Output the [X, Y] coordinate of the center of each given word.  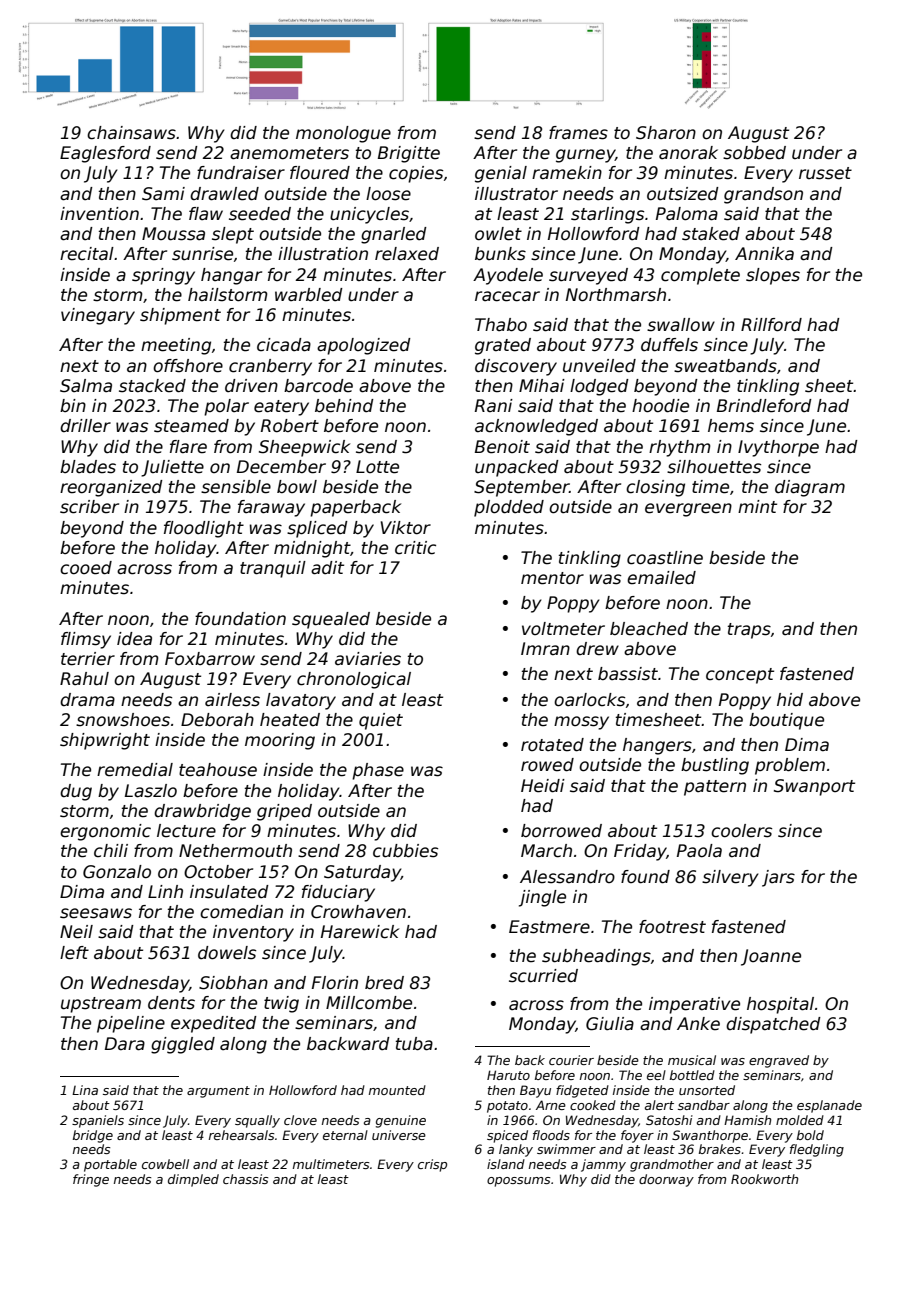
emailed [661, 578]
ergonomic [105, 832]
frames [578, 133]
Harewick [360, 932]
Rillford [771, 325]
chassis [245, 1179]
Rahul [84, 679]
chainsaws [131, 133]
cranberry [270, 367]
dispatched [773, 1025]
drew [597, 649]
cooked [593, 1105]
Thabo [501, 325]
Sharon [666, 133]
